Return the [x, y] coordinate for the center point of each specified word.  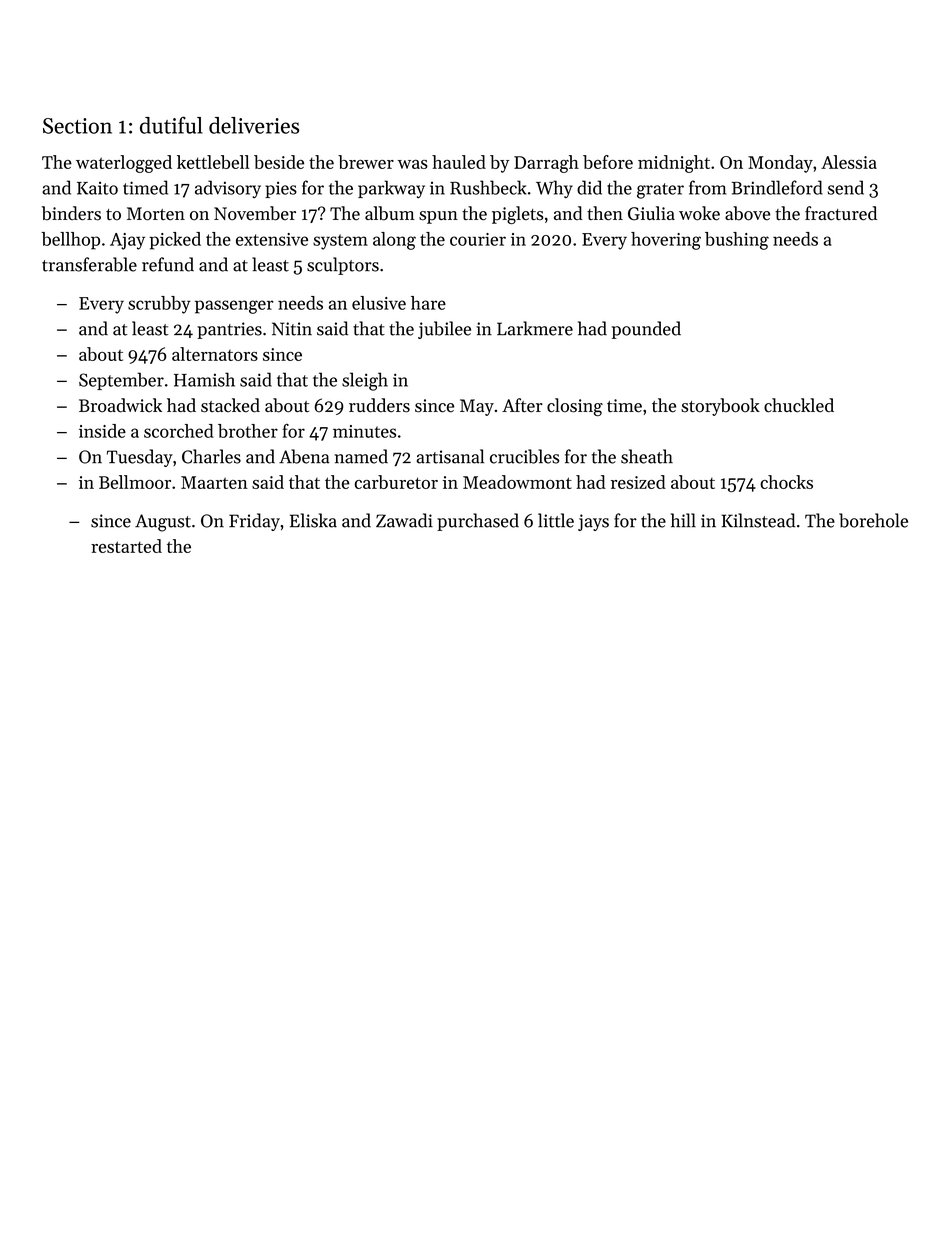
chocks [786, 482]
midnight [674, 164]
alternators [215, 354]
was [413, 164]
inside [102, 431]
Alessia [849, 162]
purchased [478, 522]
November [255, 213]
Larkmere [535, 328]
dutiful [171, 125]
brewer [366, 162]
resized [638, 482]
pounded [646, 330]
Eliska [313, 520]
